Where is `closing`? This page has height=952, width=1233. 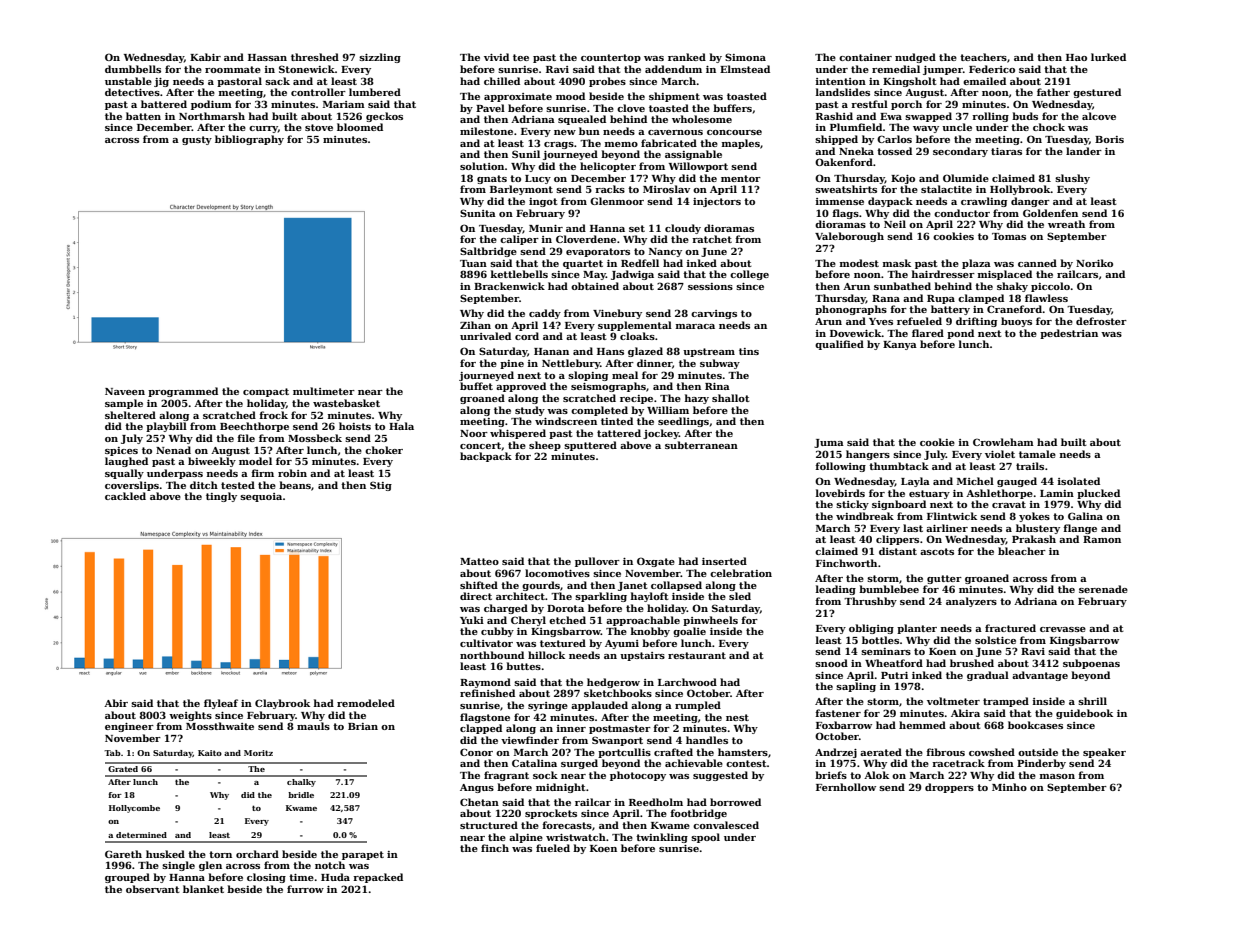 closing is located at coordinates (266, 878).
